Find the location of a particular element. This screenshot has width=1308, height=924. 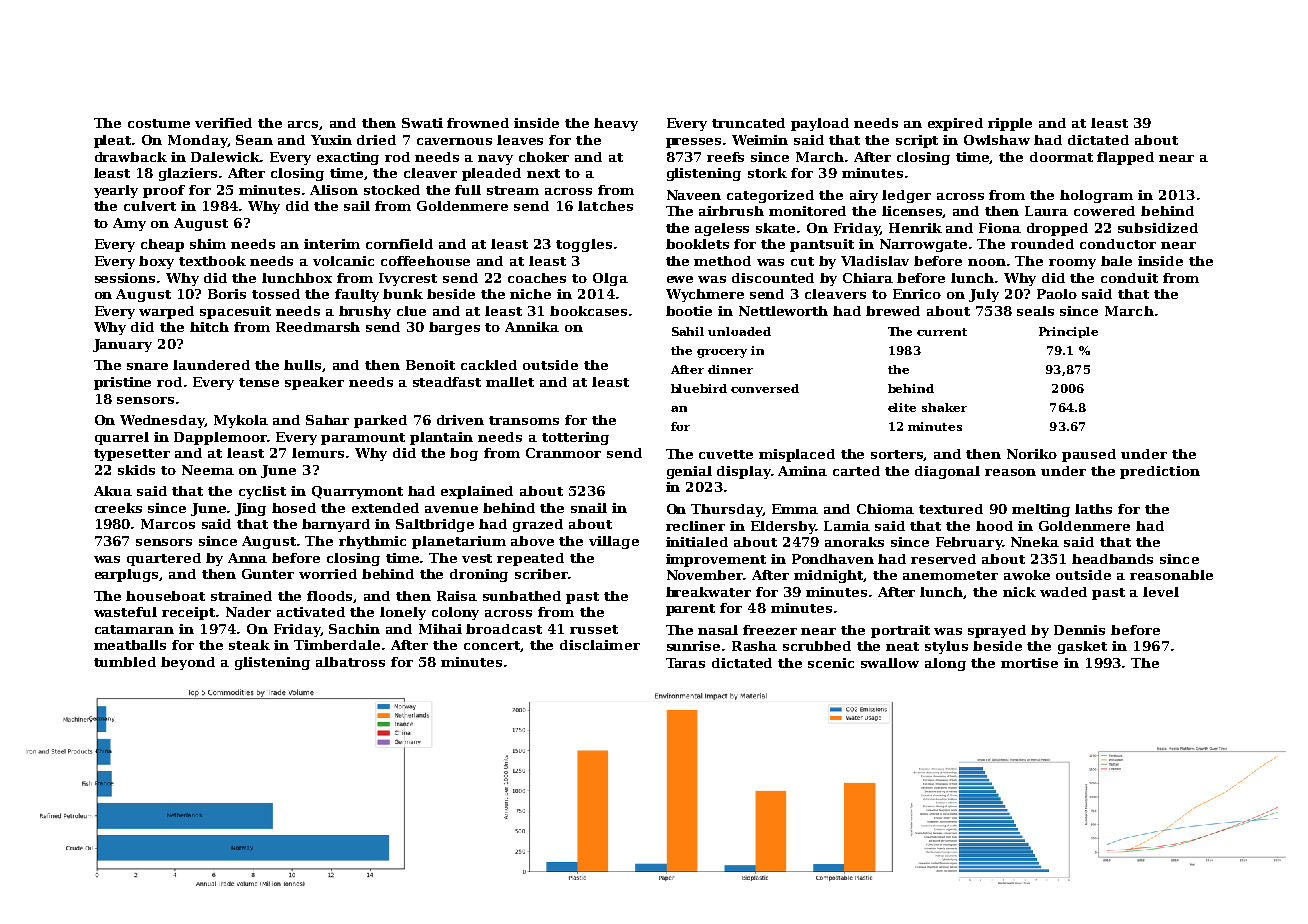

monitored is located at coordinates (807, 211).
